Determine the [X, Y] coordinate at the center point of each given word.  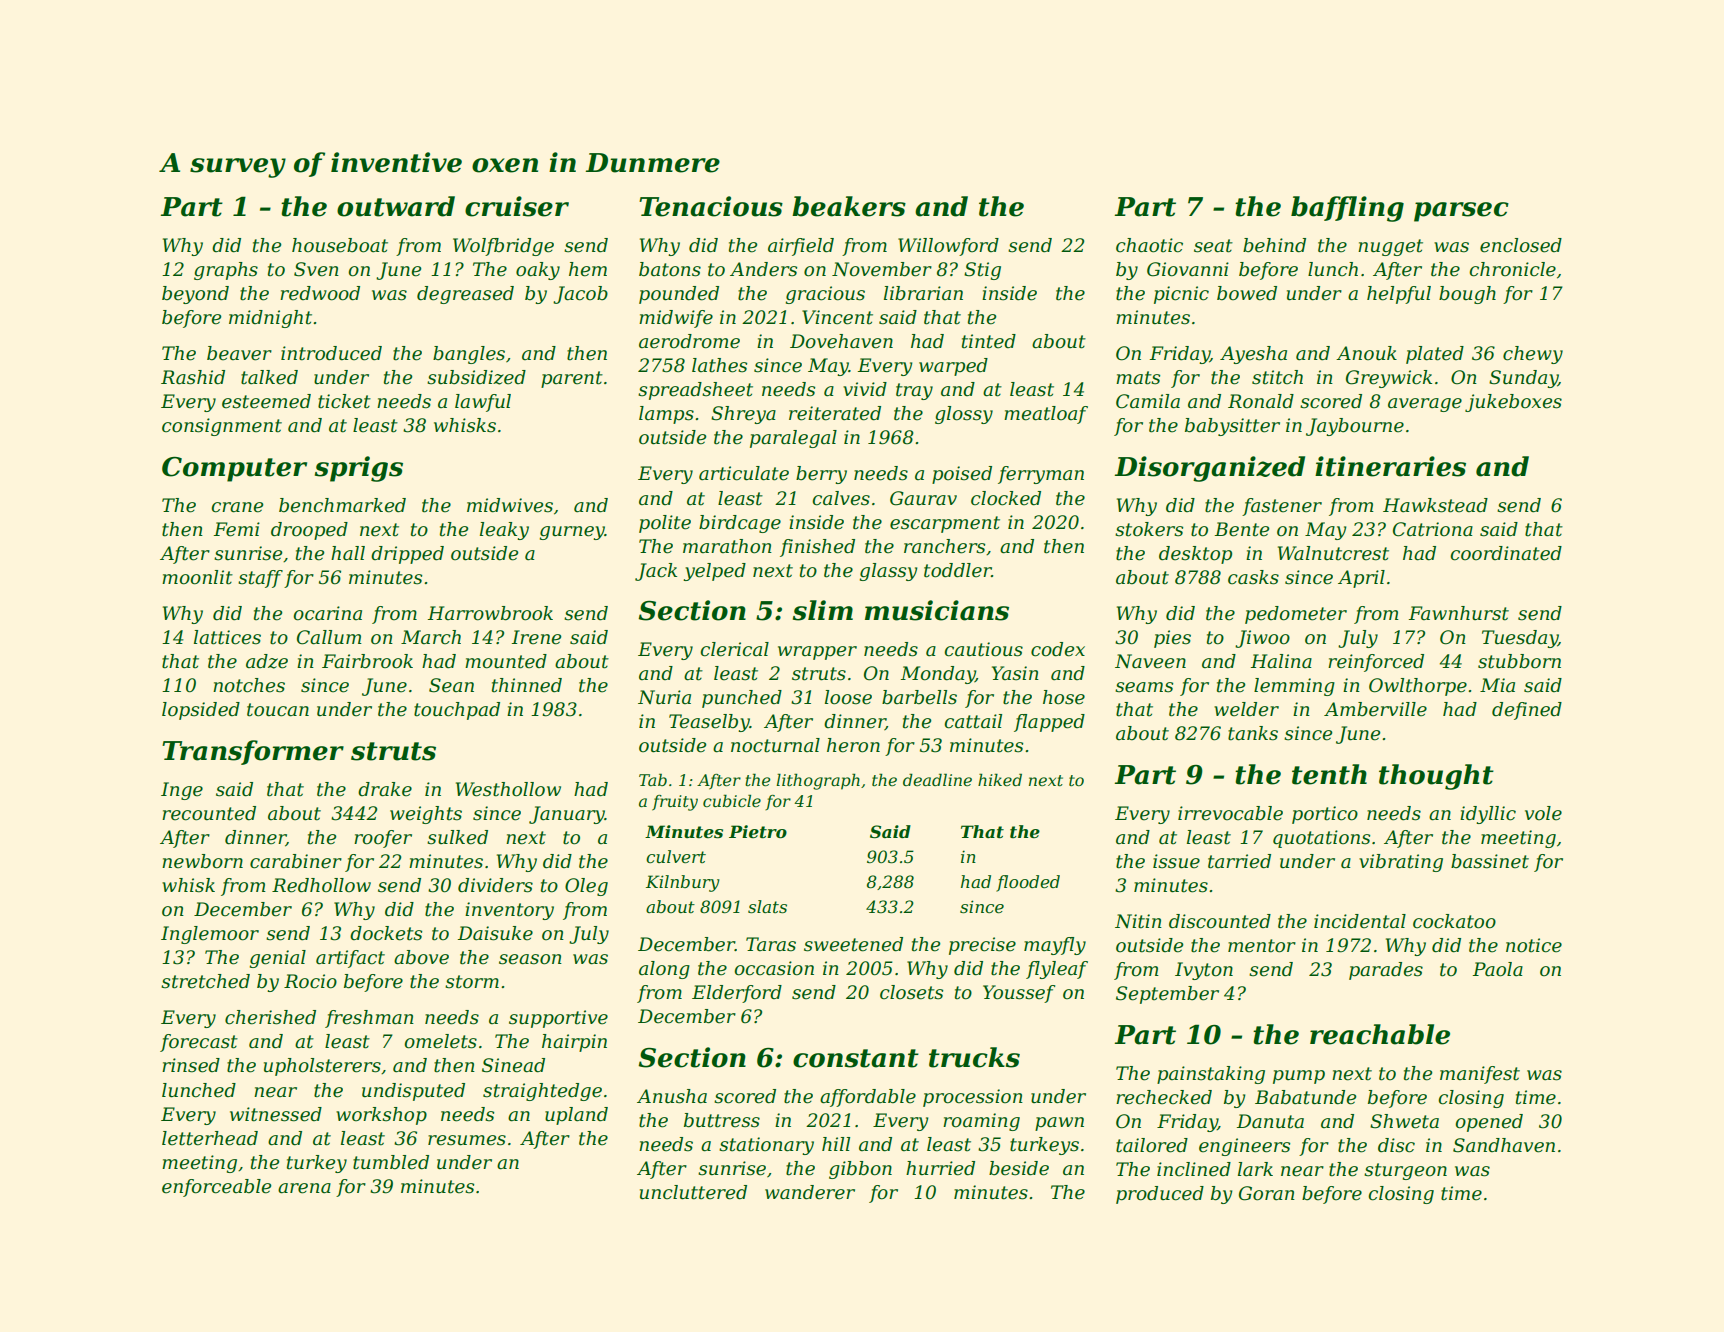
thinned [527, 685]
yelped [714, 572]
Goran [1267, 1193]
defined [1527, 711]
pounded [679, 295]
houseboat [340, 245]
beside [1019, 1168]
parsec [1461, 212]
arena [304, 1188]
